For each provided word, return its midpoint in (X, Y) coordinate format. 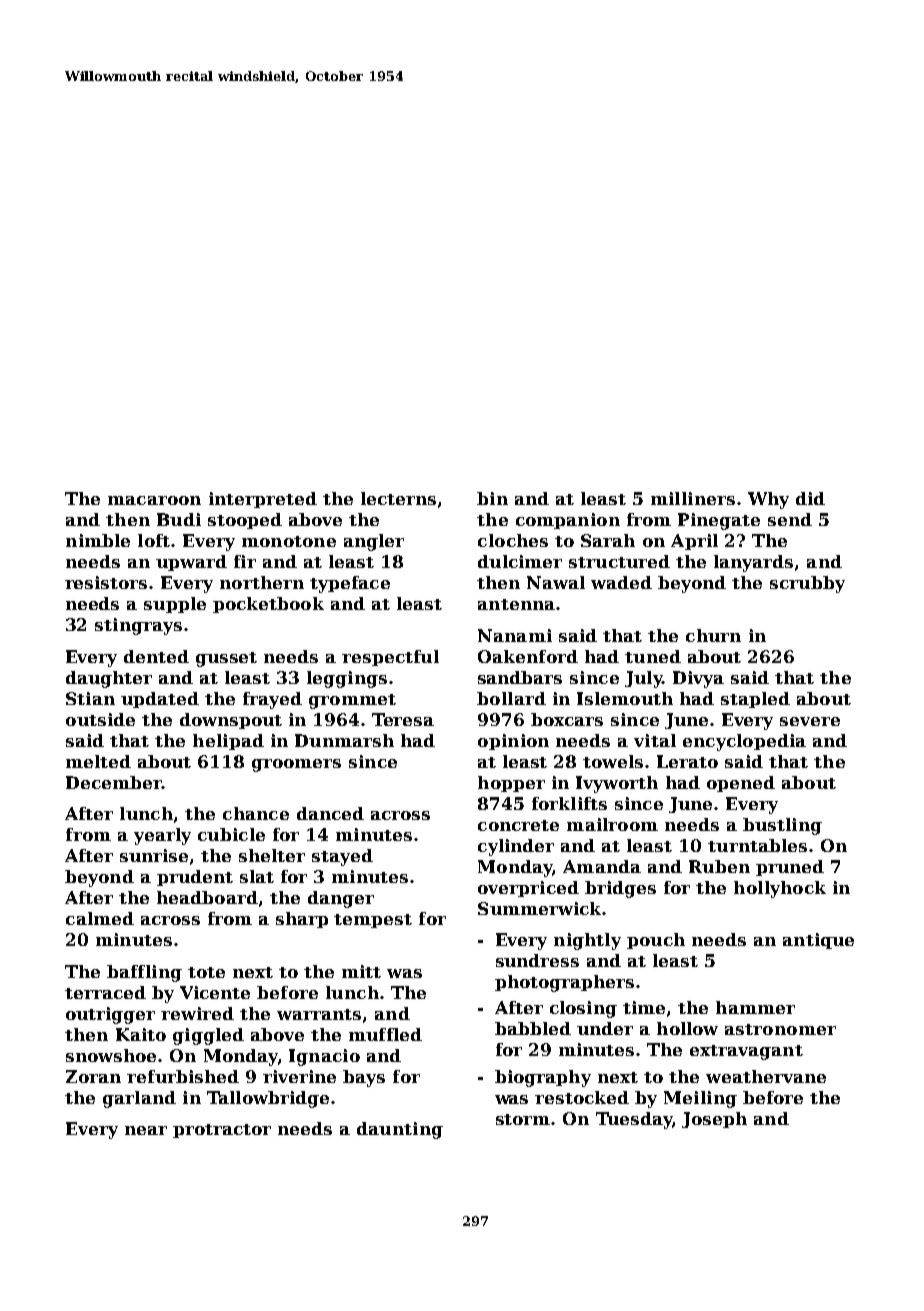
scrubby (807, 584)
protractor (222, 1131)
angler (374, 542)
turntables (757, 845)
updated (160, 700)
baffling (144, 973)
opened (741, 784)
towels (613, 761)
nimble (98, 540)
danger (341, 899)
